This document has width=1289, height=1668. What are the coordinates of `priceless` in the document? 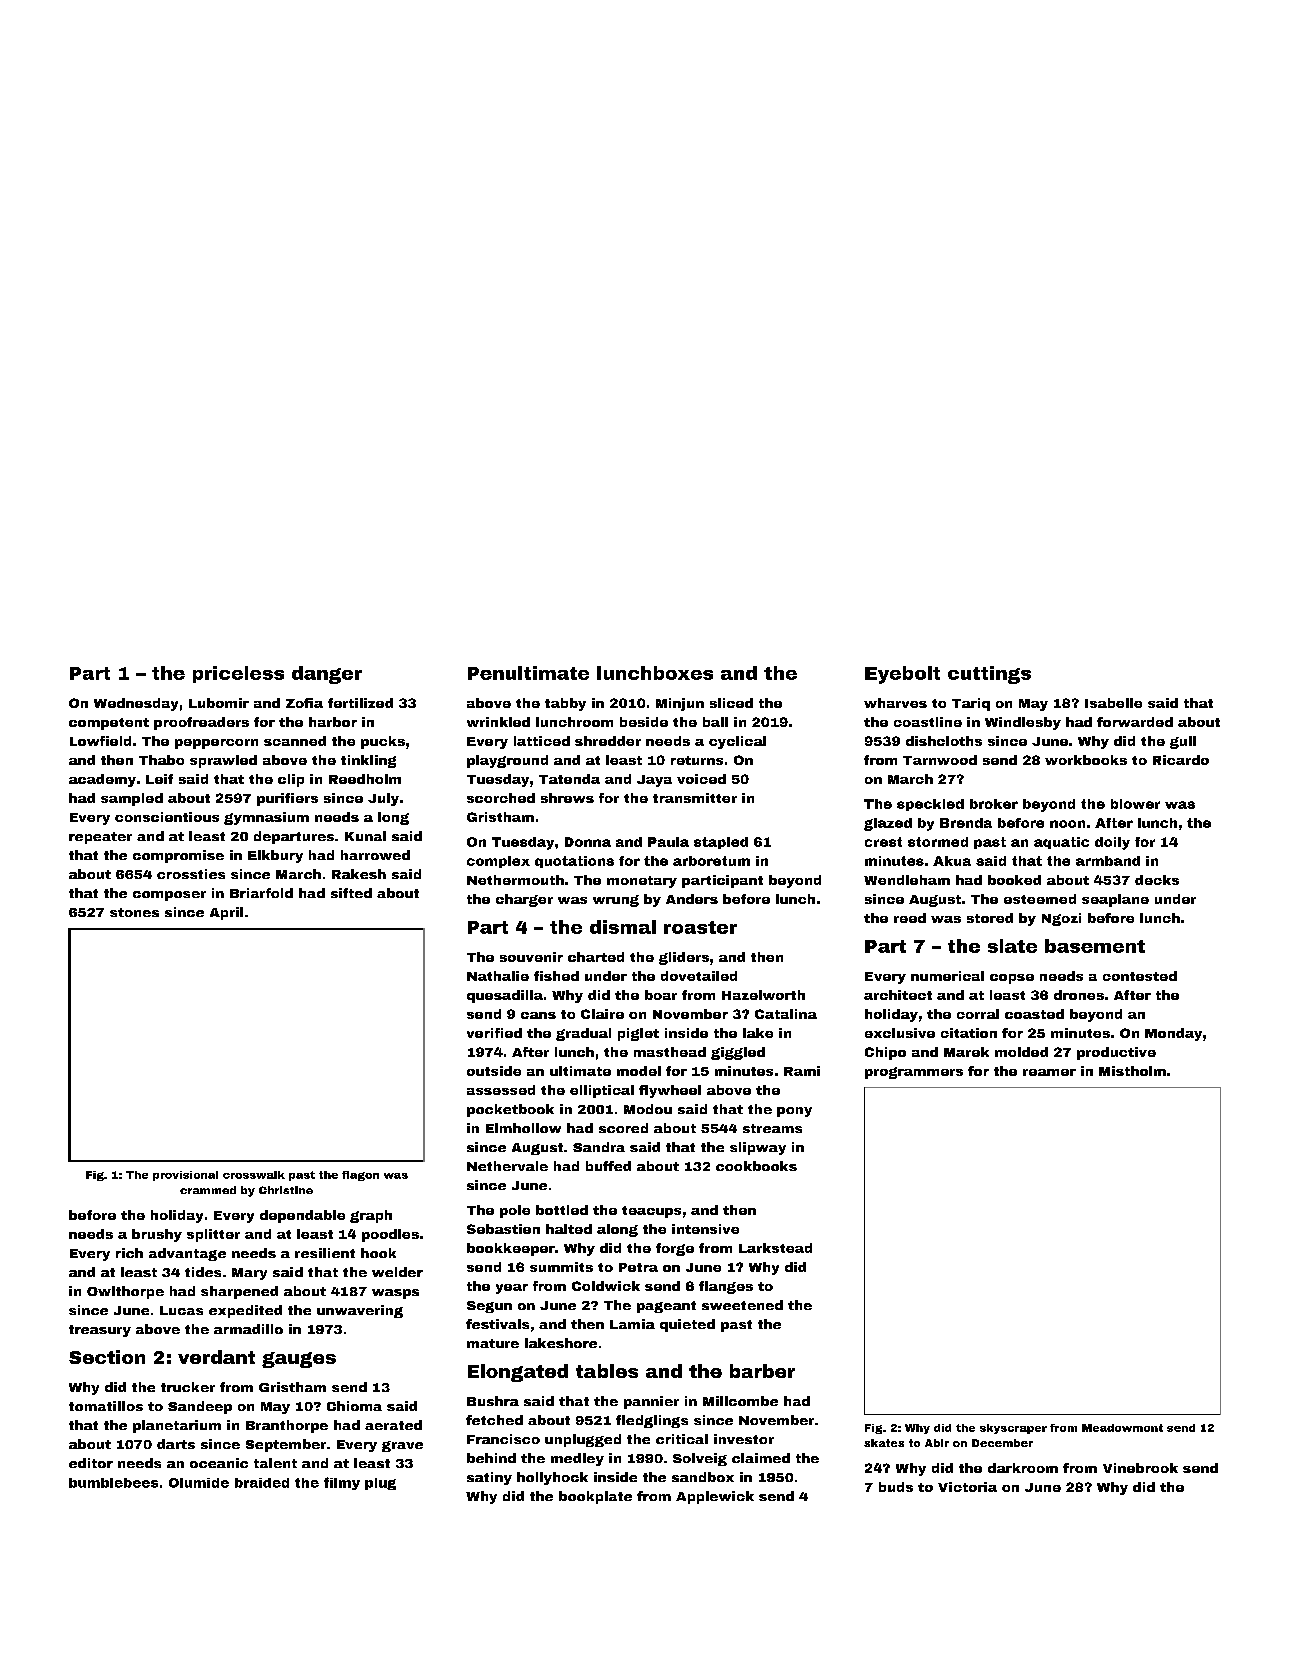 It's located at (238, 674).
